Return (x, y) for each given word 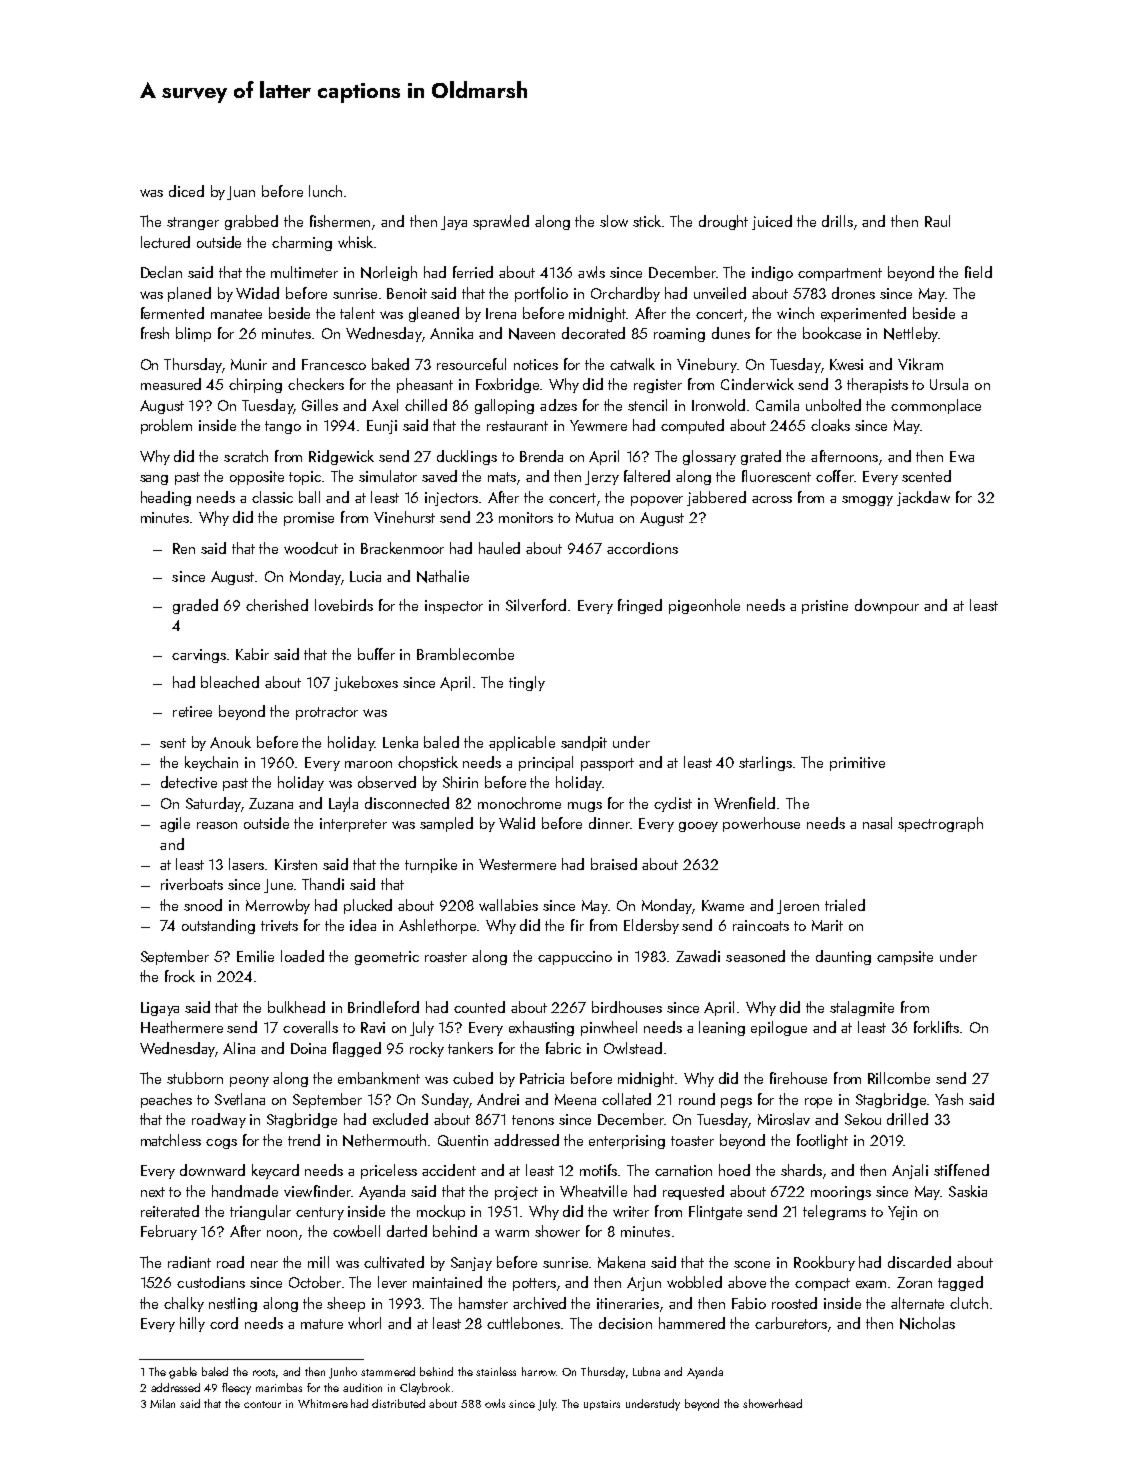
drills (837, 221)
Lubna (646, 1371)
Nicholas (927, 1323)
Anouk (230, 742)
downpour (887, 606)
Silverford (536, 605)
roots (265, 1373)
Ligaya (160, 1009)
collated (626, 1099)
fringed (640, 606)
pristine (825, 607)
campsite (905, 958)
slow (614, 221)
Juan (241, 193)
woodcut (311, 548)
